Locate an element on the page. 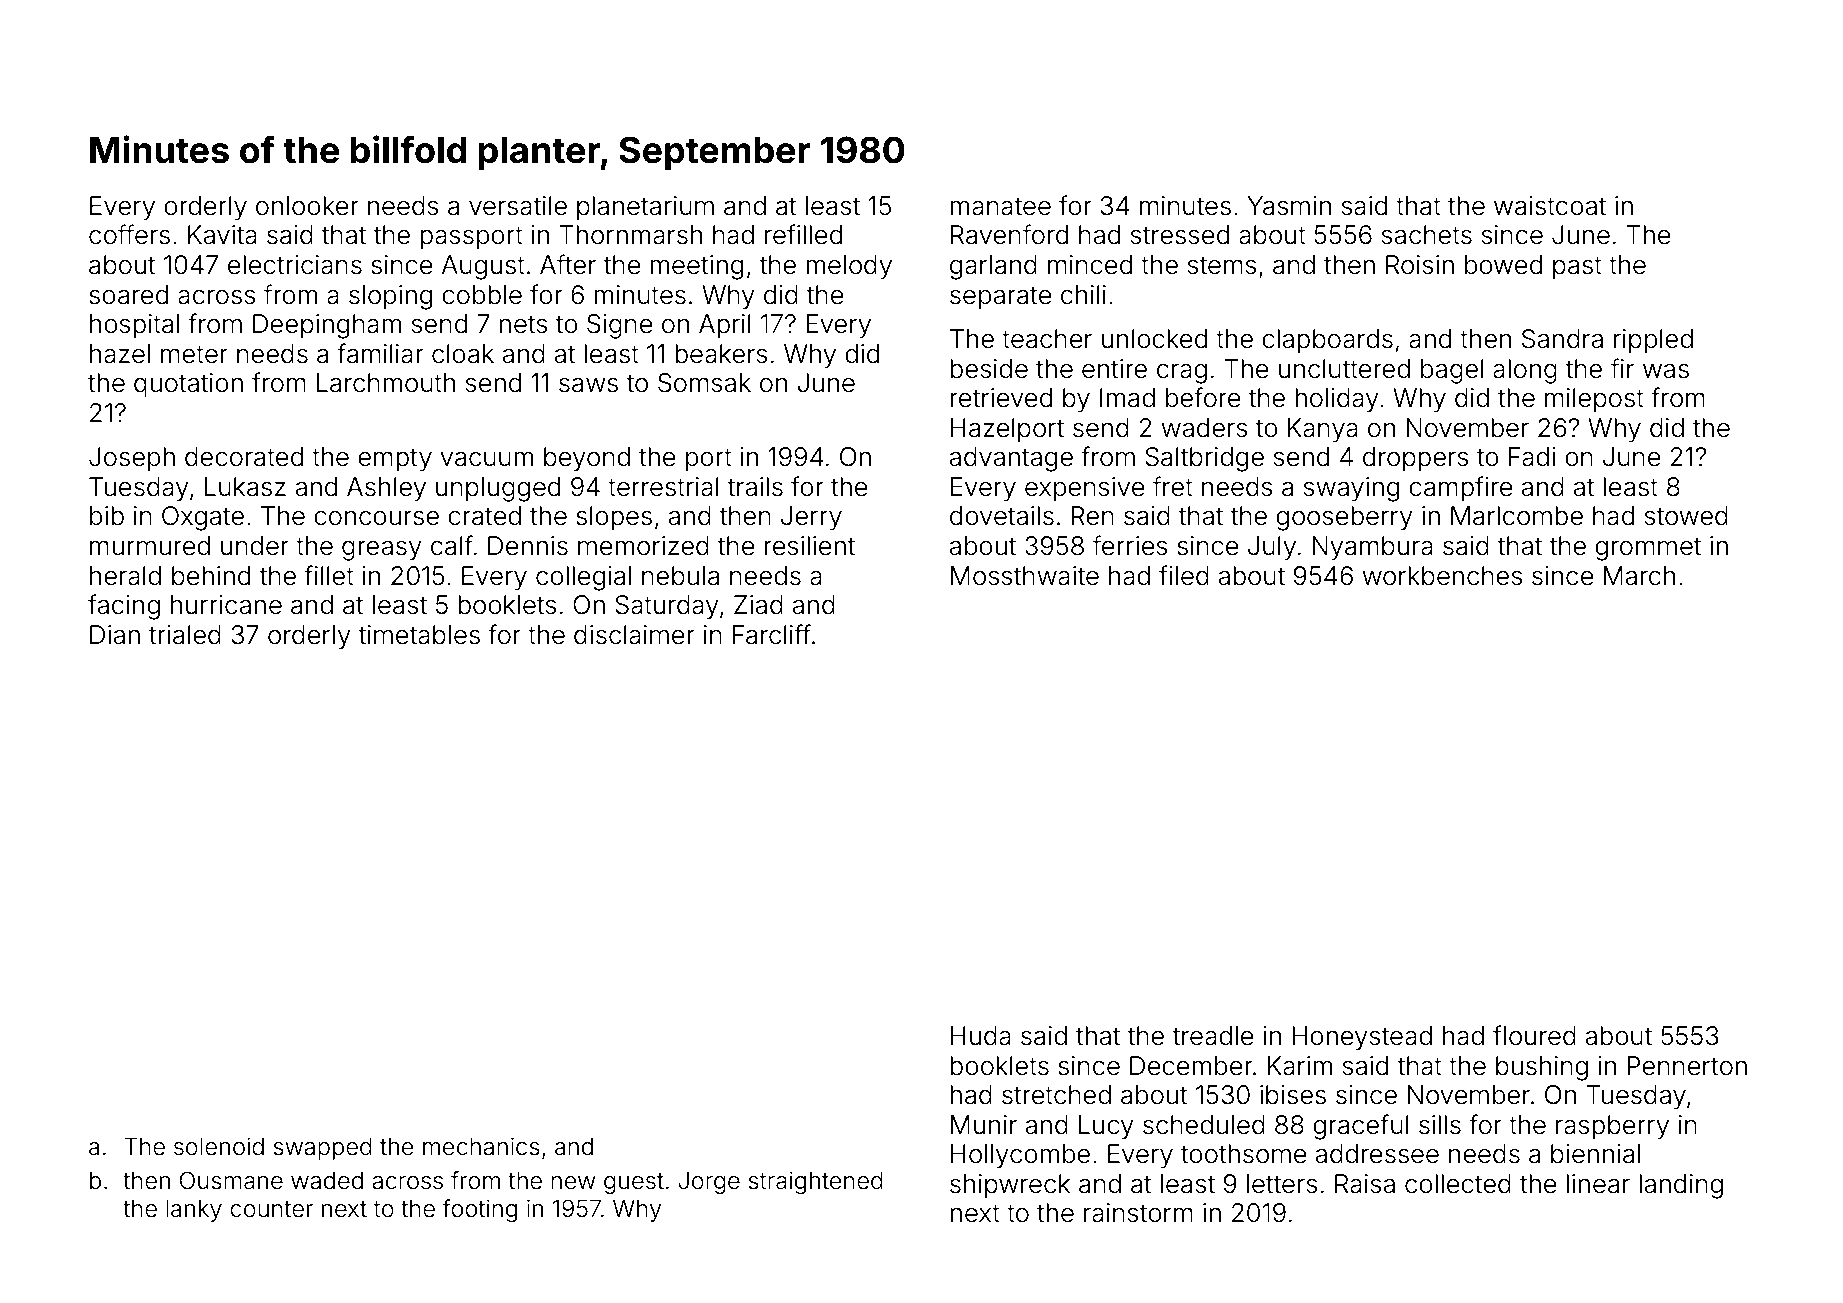  Jerry is located at coordinates (811, 518).
